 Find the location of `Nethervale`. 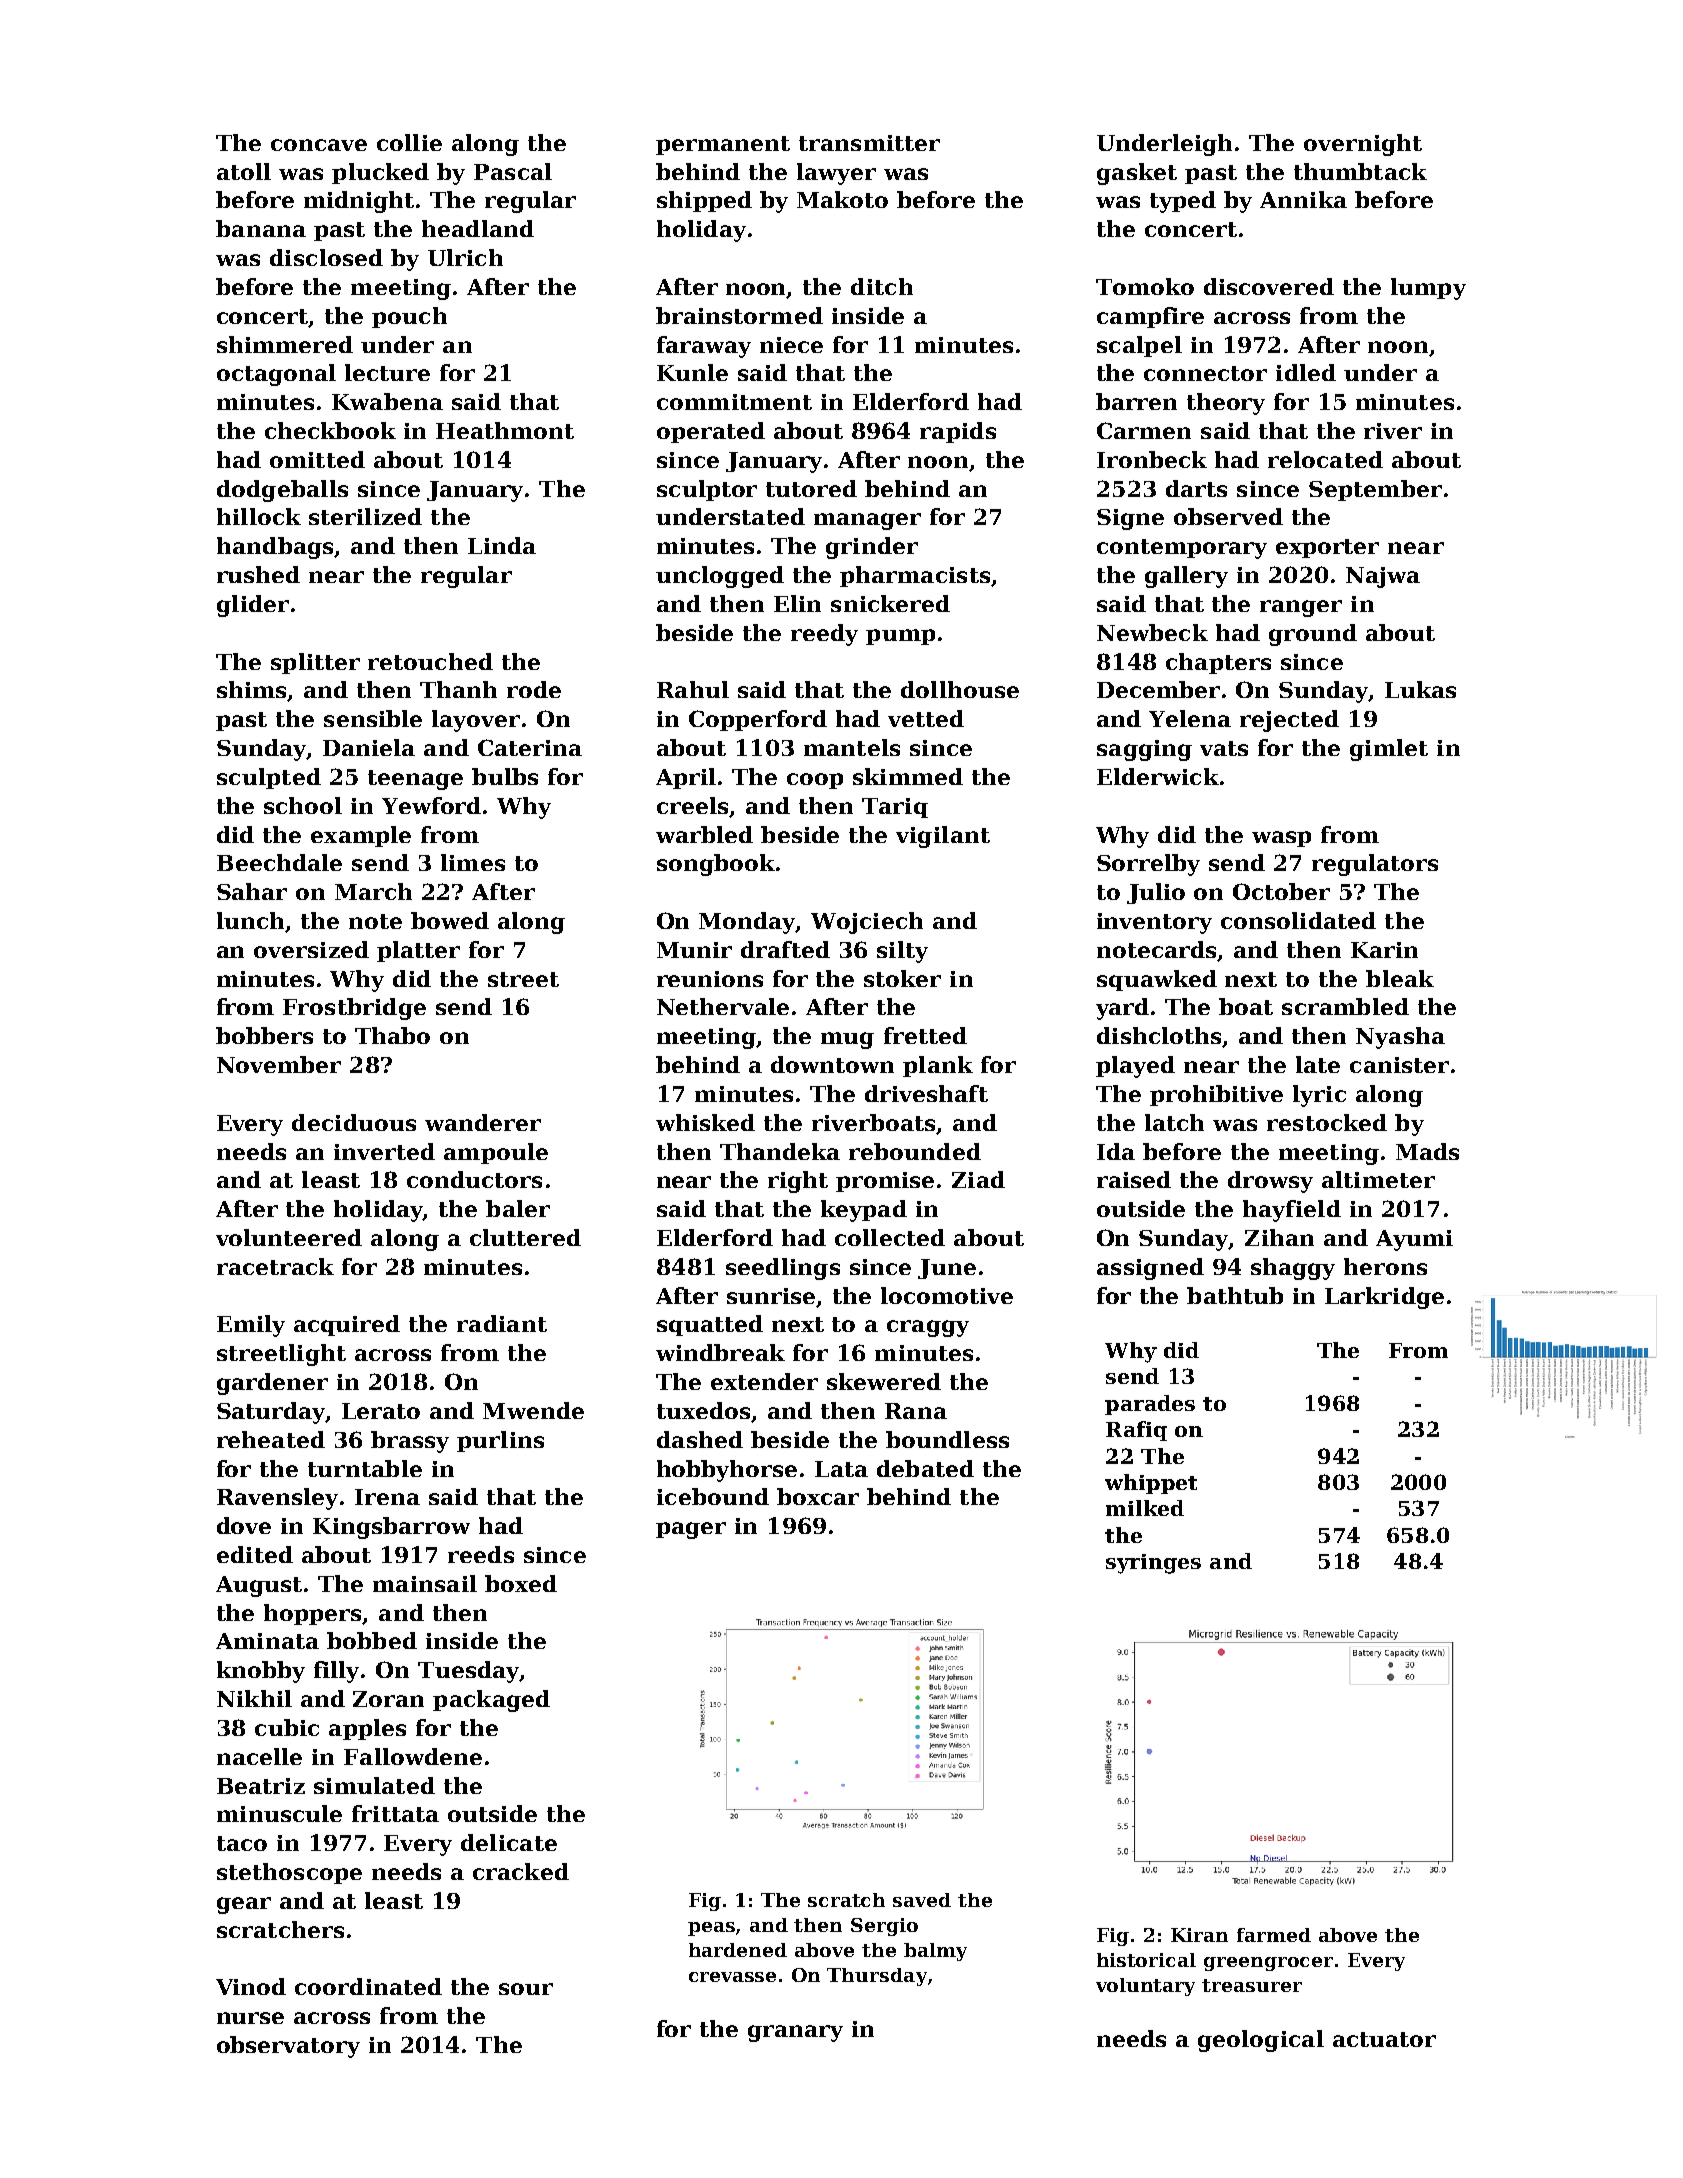

Nethervale is located at coordinates (723, 1006).
